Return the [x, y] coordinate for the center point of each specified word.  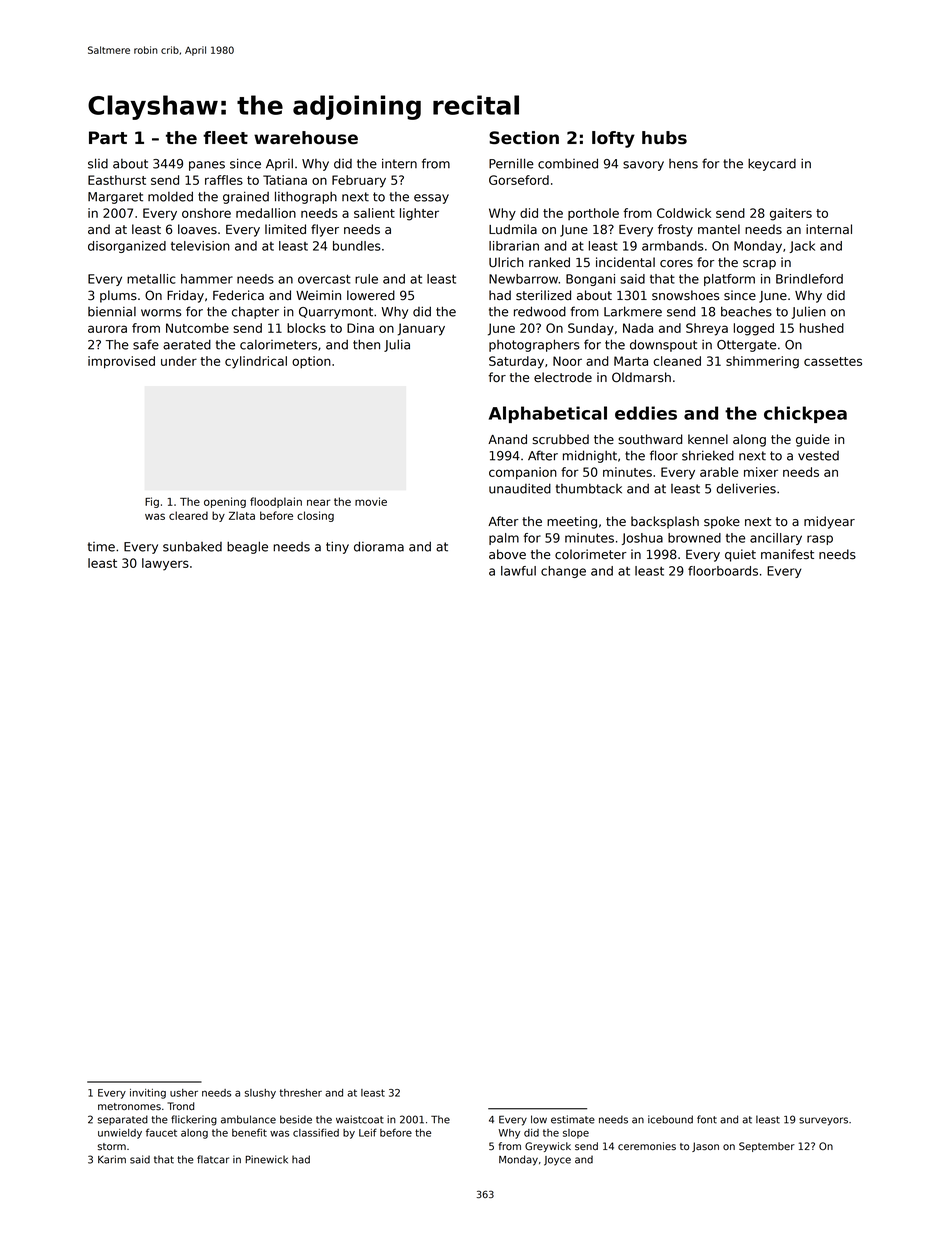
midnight [590, 456]
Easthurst [117, 180]
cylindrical [256, 362]
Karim [112, 1159]
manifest [787, 554]
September [767, 1147]
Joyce [557, 1161]
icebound [670, 1119]
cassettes [833, 361]
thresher [301, 1093]
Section [524, 138]
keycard [772, 164]
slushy [260, 1094]
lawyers [165, 564]
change [563, 572]
